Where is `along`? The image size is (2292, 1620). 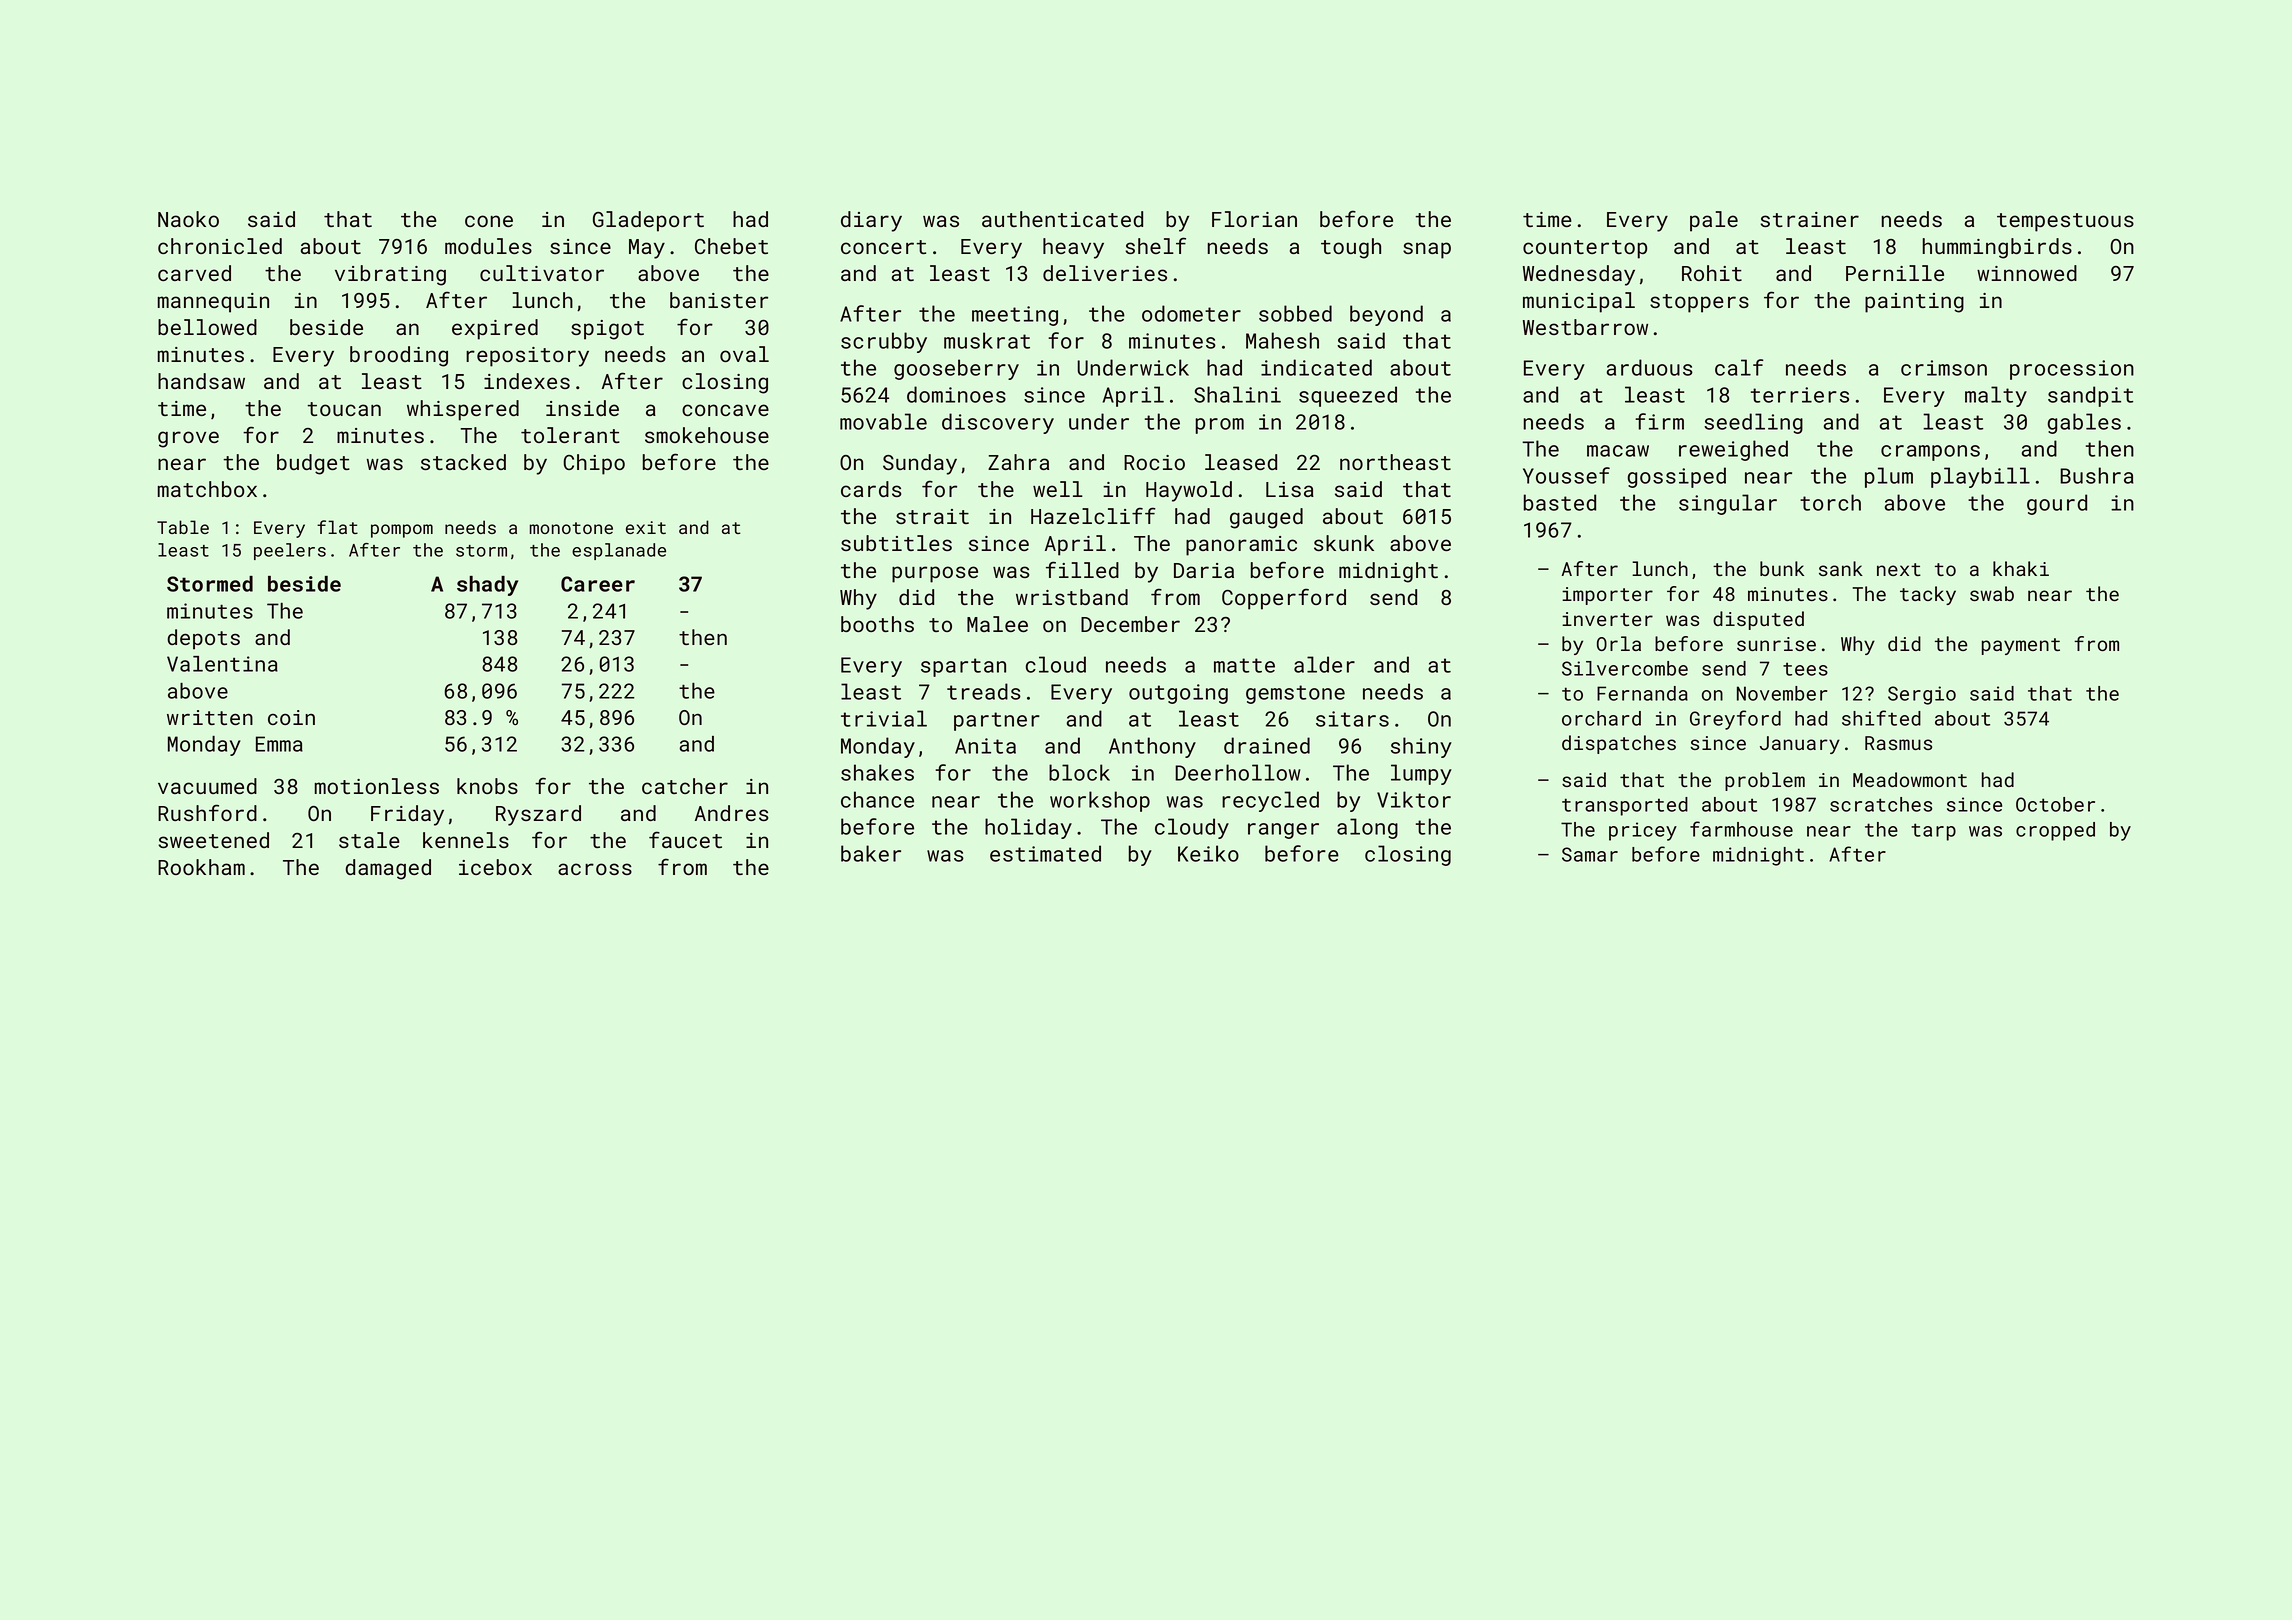
along is located at coordinates (1367, 828).
